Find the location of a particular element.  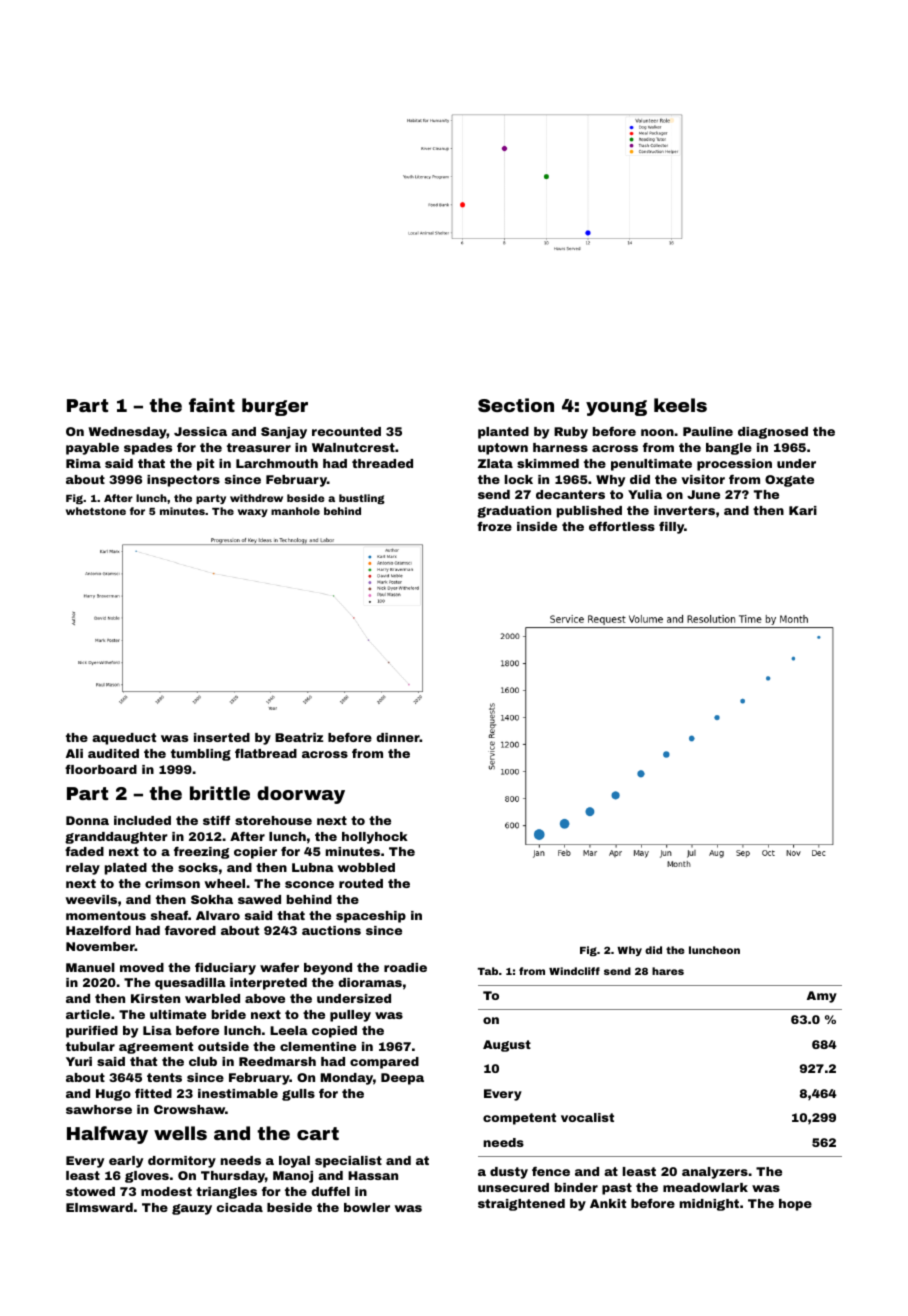

wobbled is located at coordinates (366, 867).
